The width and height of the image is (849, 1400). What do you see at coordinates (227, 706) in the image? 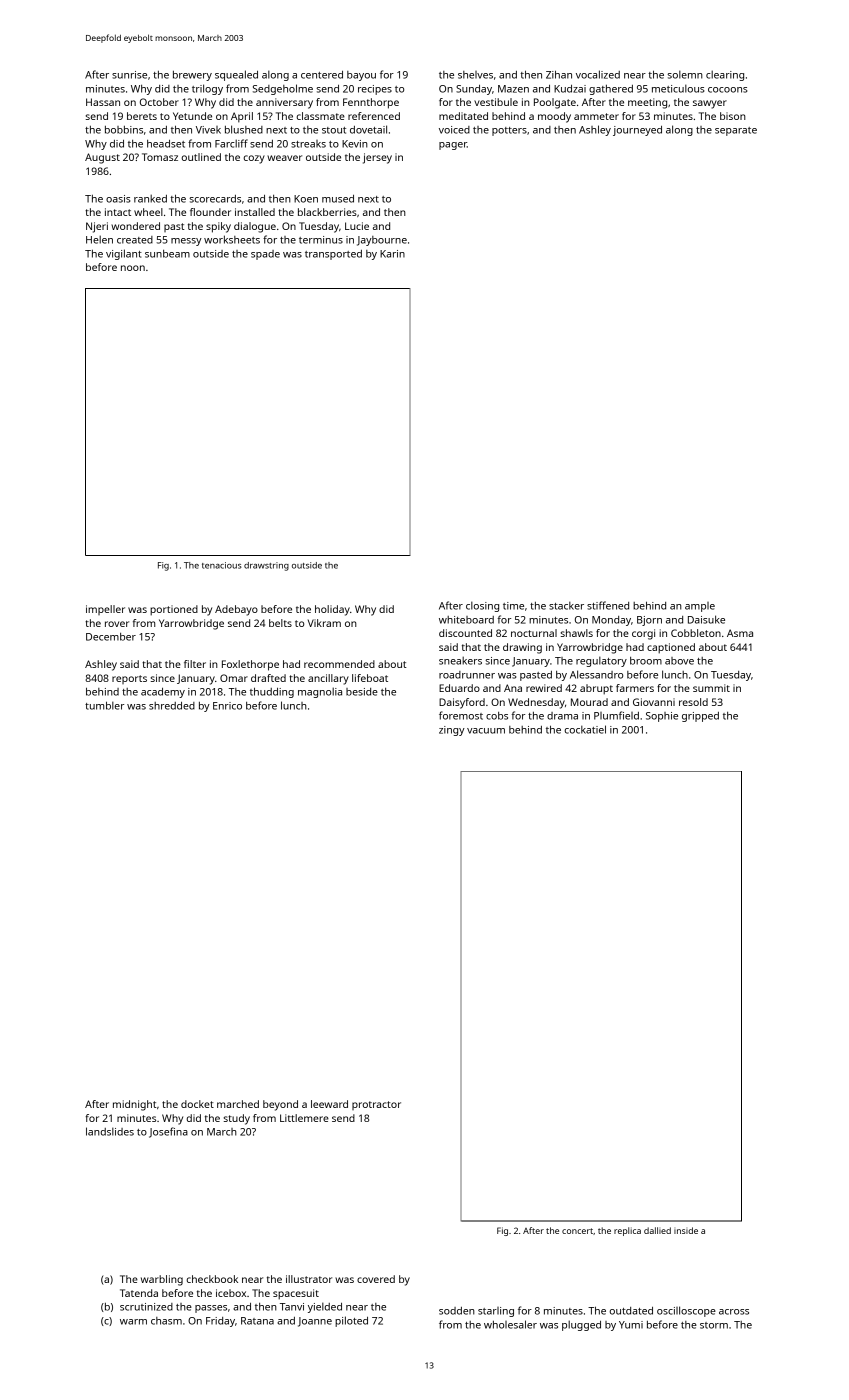
I see `Enrico` at bounding box center [227, 706].
